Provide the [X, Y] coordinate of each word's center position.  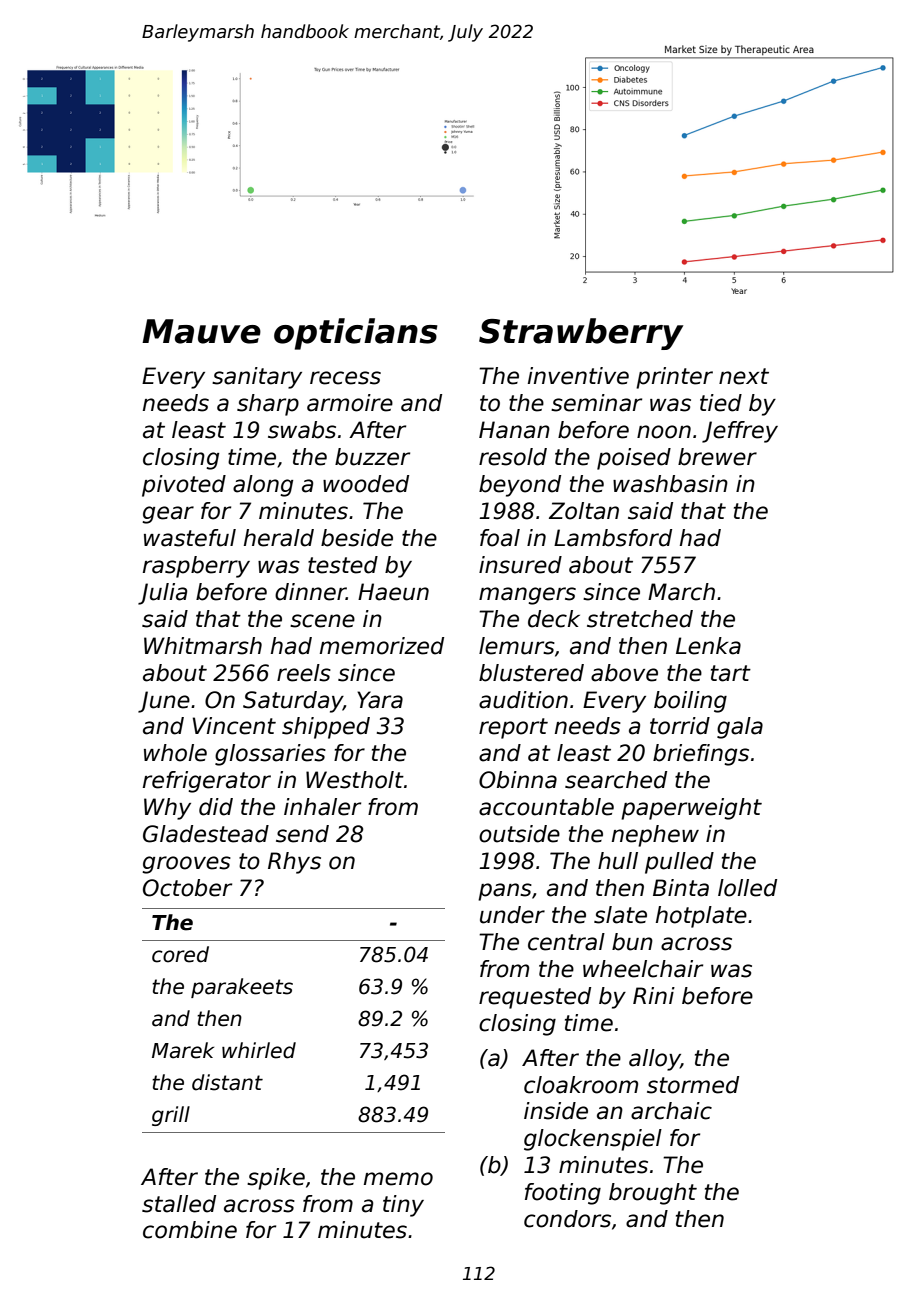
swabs [302, 430]
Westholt [355, 780]
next [744, 376]
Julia [162, 594]
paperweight [691, 809]
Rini [654, 995]
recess [345, 378]
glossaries [270, 755]
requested [535, 998]
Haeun [393, 592]
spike [276, 1179]
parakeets [242, 988]
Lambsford [613, 538]
